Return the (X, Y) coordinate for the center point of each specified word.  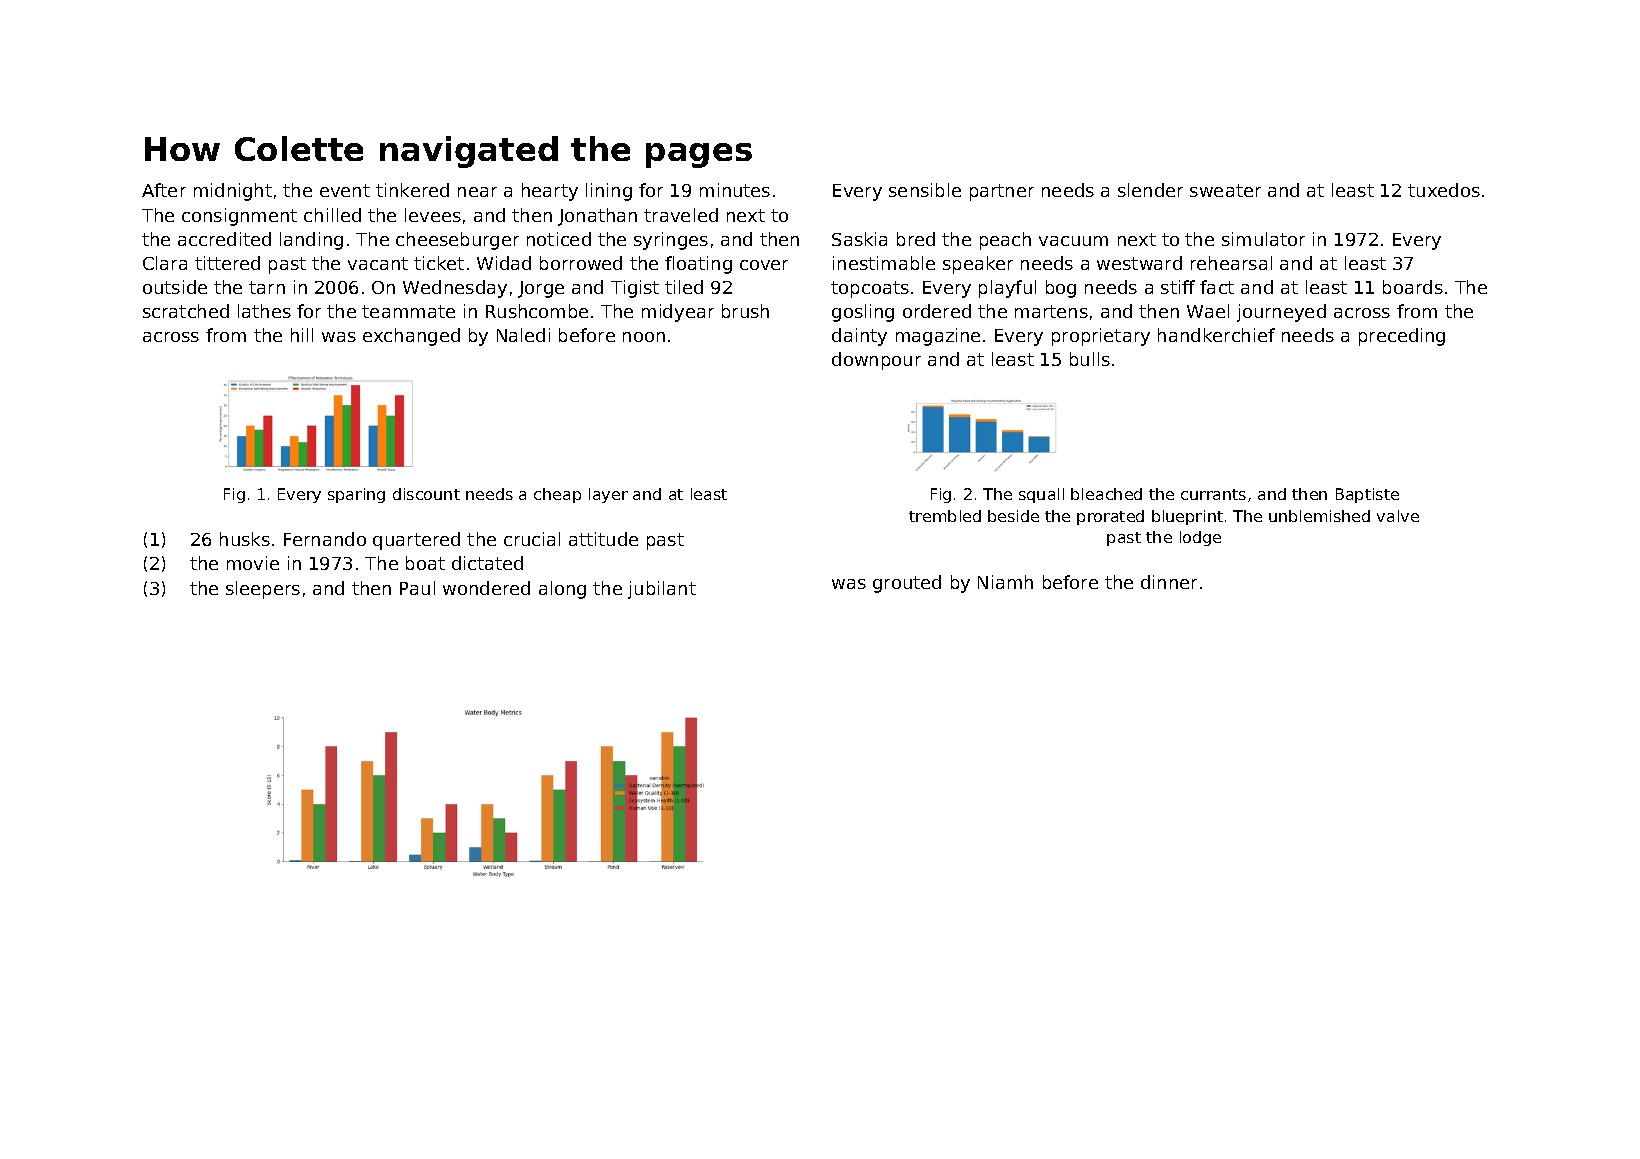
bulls (1090, 359)
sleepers (263, 590)
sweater (1225, 190)
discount (426, 494)
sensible (925, 190)
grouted (907, 584)
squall (1041, 495)
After (164, 190)
